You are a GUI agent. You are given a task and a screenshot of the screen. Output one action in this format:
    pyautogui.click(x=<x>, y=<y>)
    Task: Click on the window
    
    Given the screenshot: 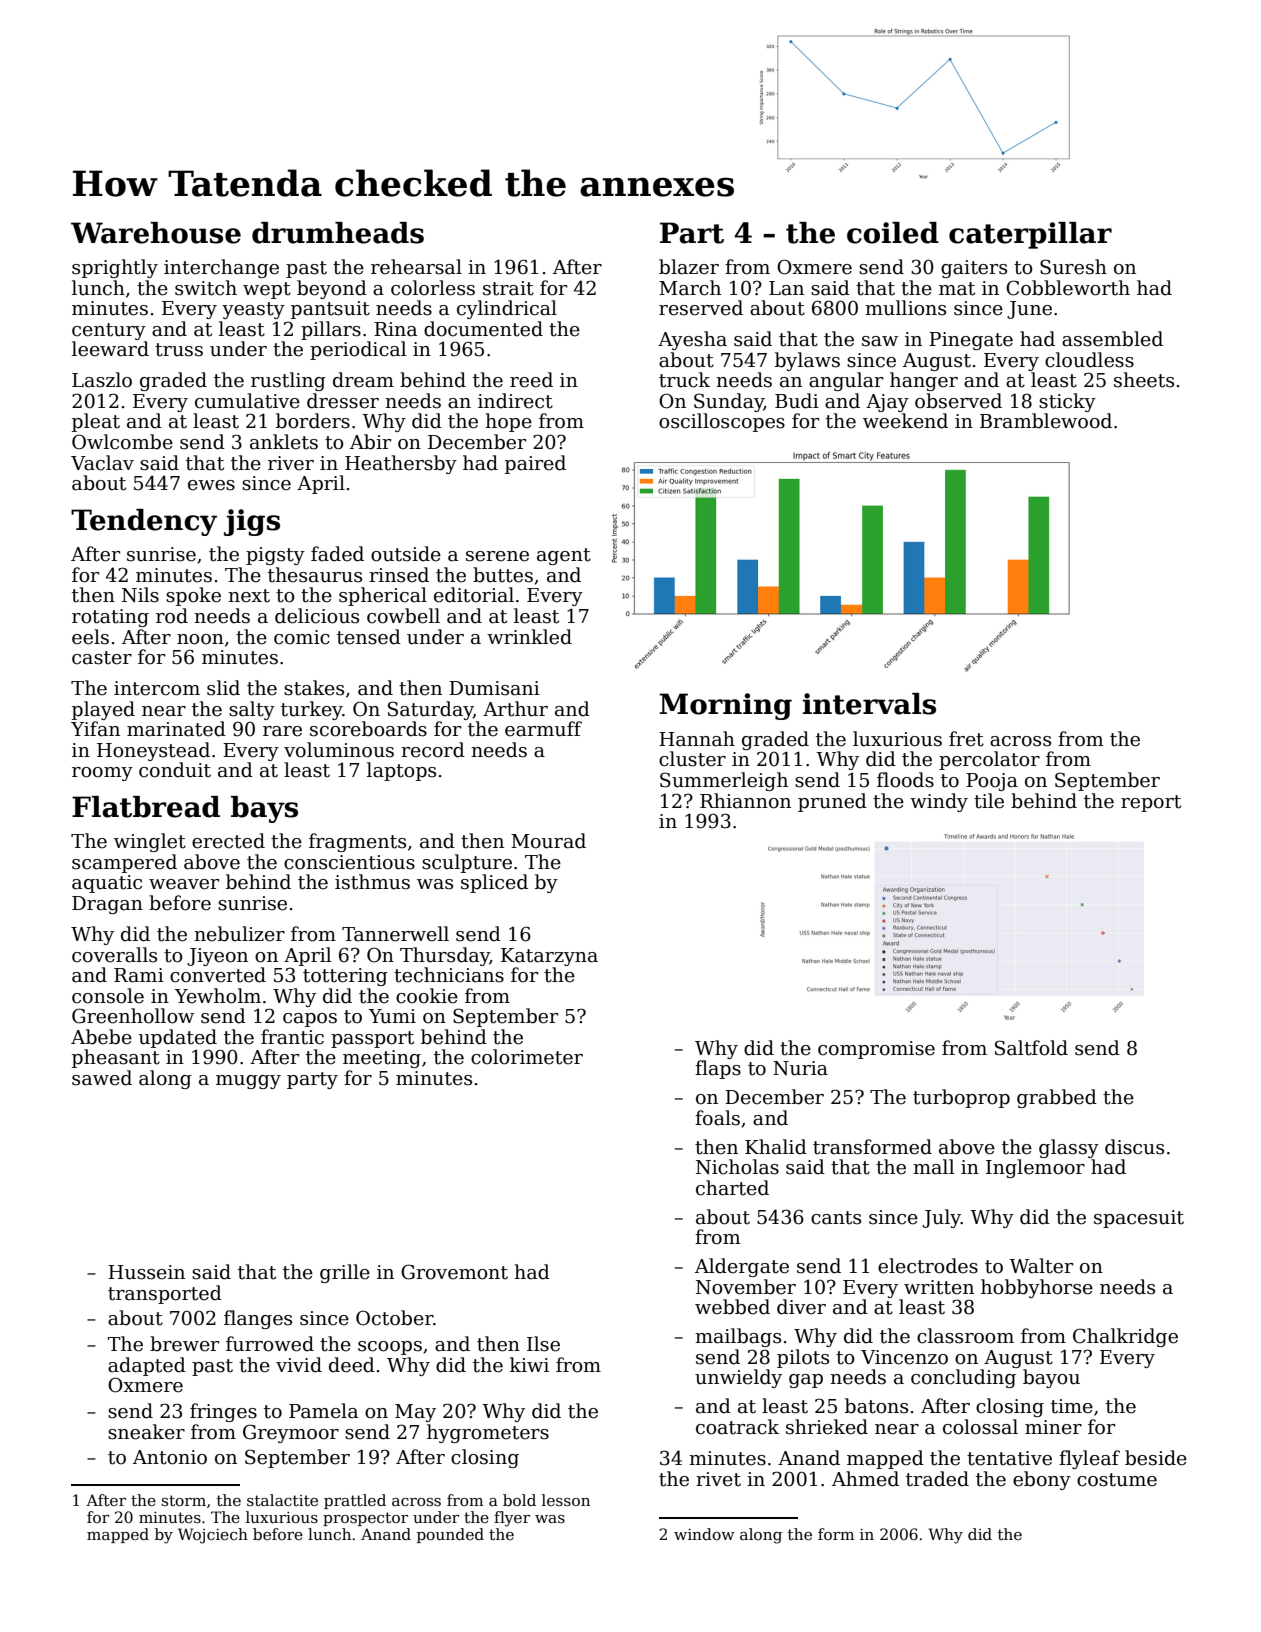 What is the action you would take?
    pyautogui.click(x=704, y=1534)
